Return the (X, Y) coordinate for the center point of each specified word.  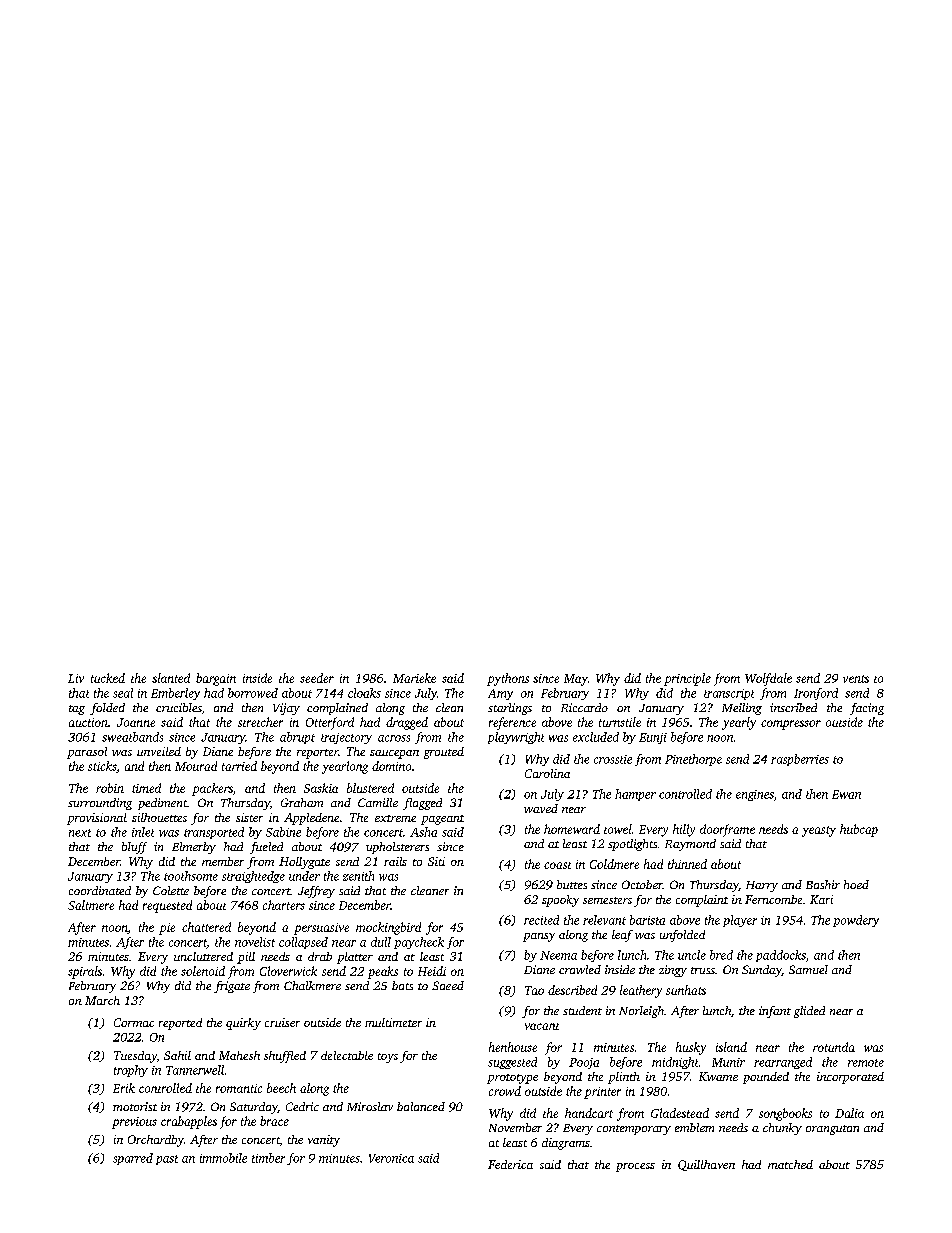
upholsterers (397, 848)
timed (146, 788)
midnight (675, 1063)
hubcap (859, 830)
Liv (76, 678)
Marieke (414, 678)
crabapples (189, 1122)
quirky (243, 1024)
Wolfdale (768, 679)
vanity (324, 1141)
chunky (782, 1129)
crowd (505, 1091)
